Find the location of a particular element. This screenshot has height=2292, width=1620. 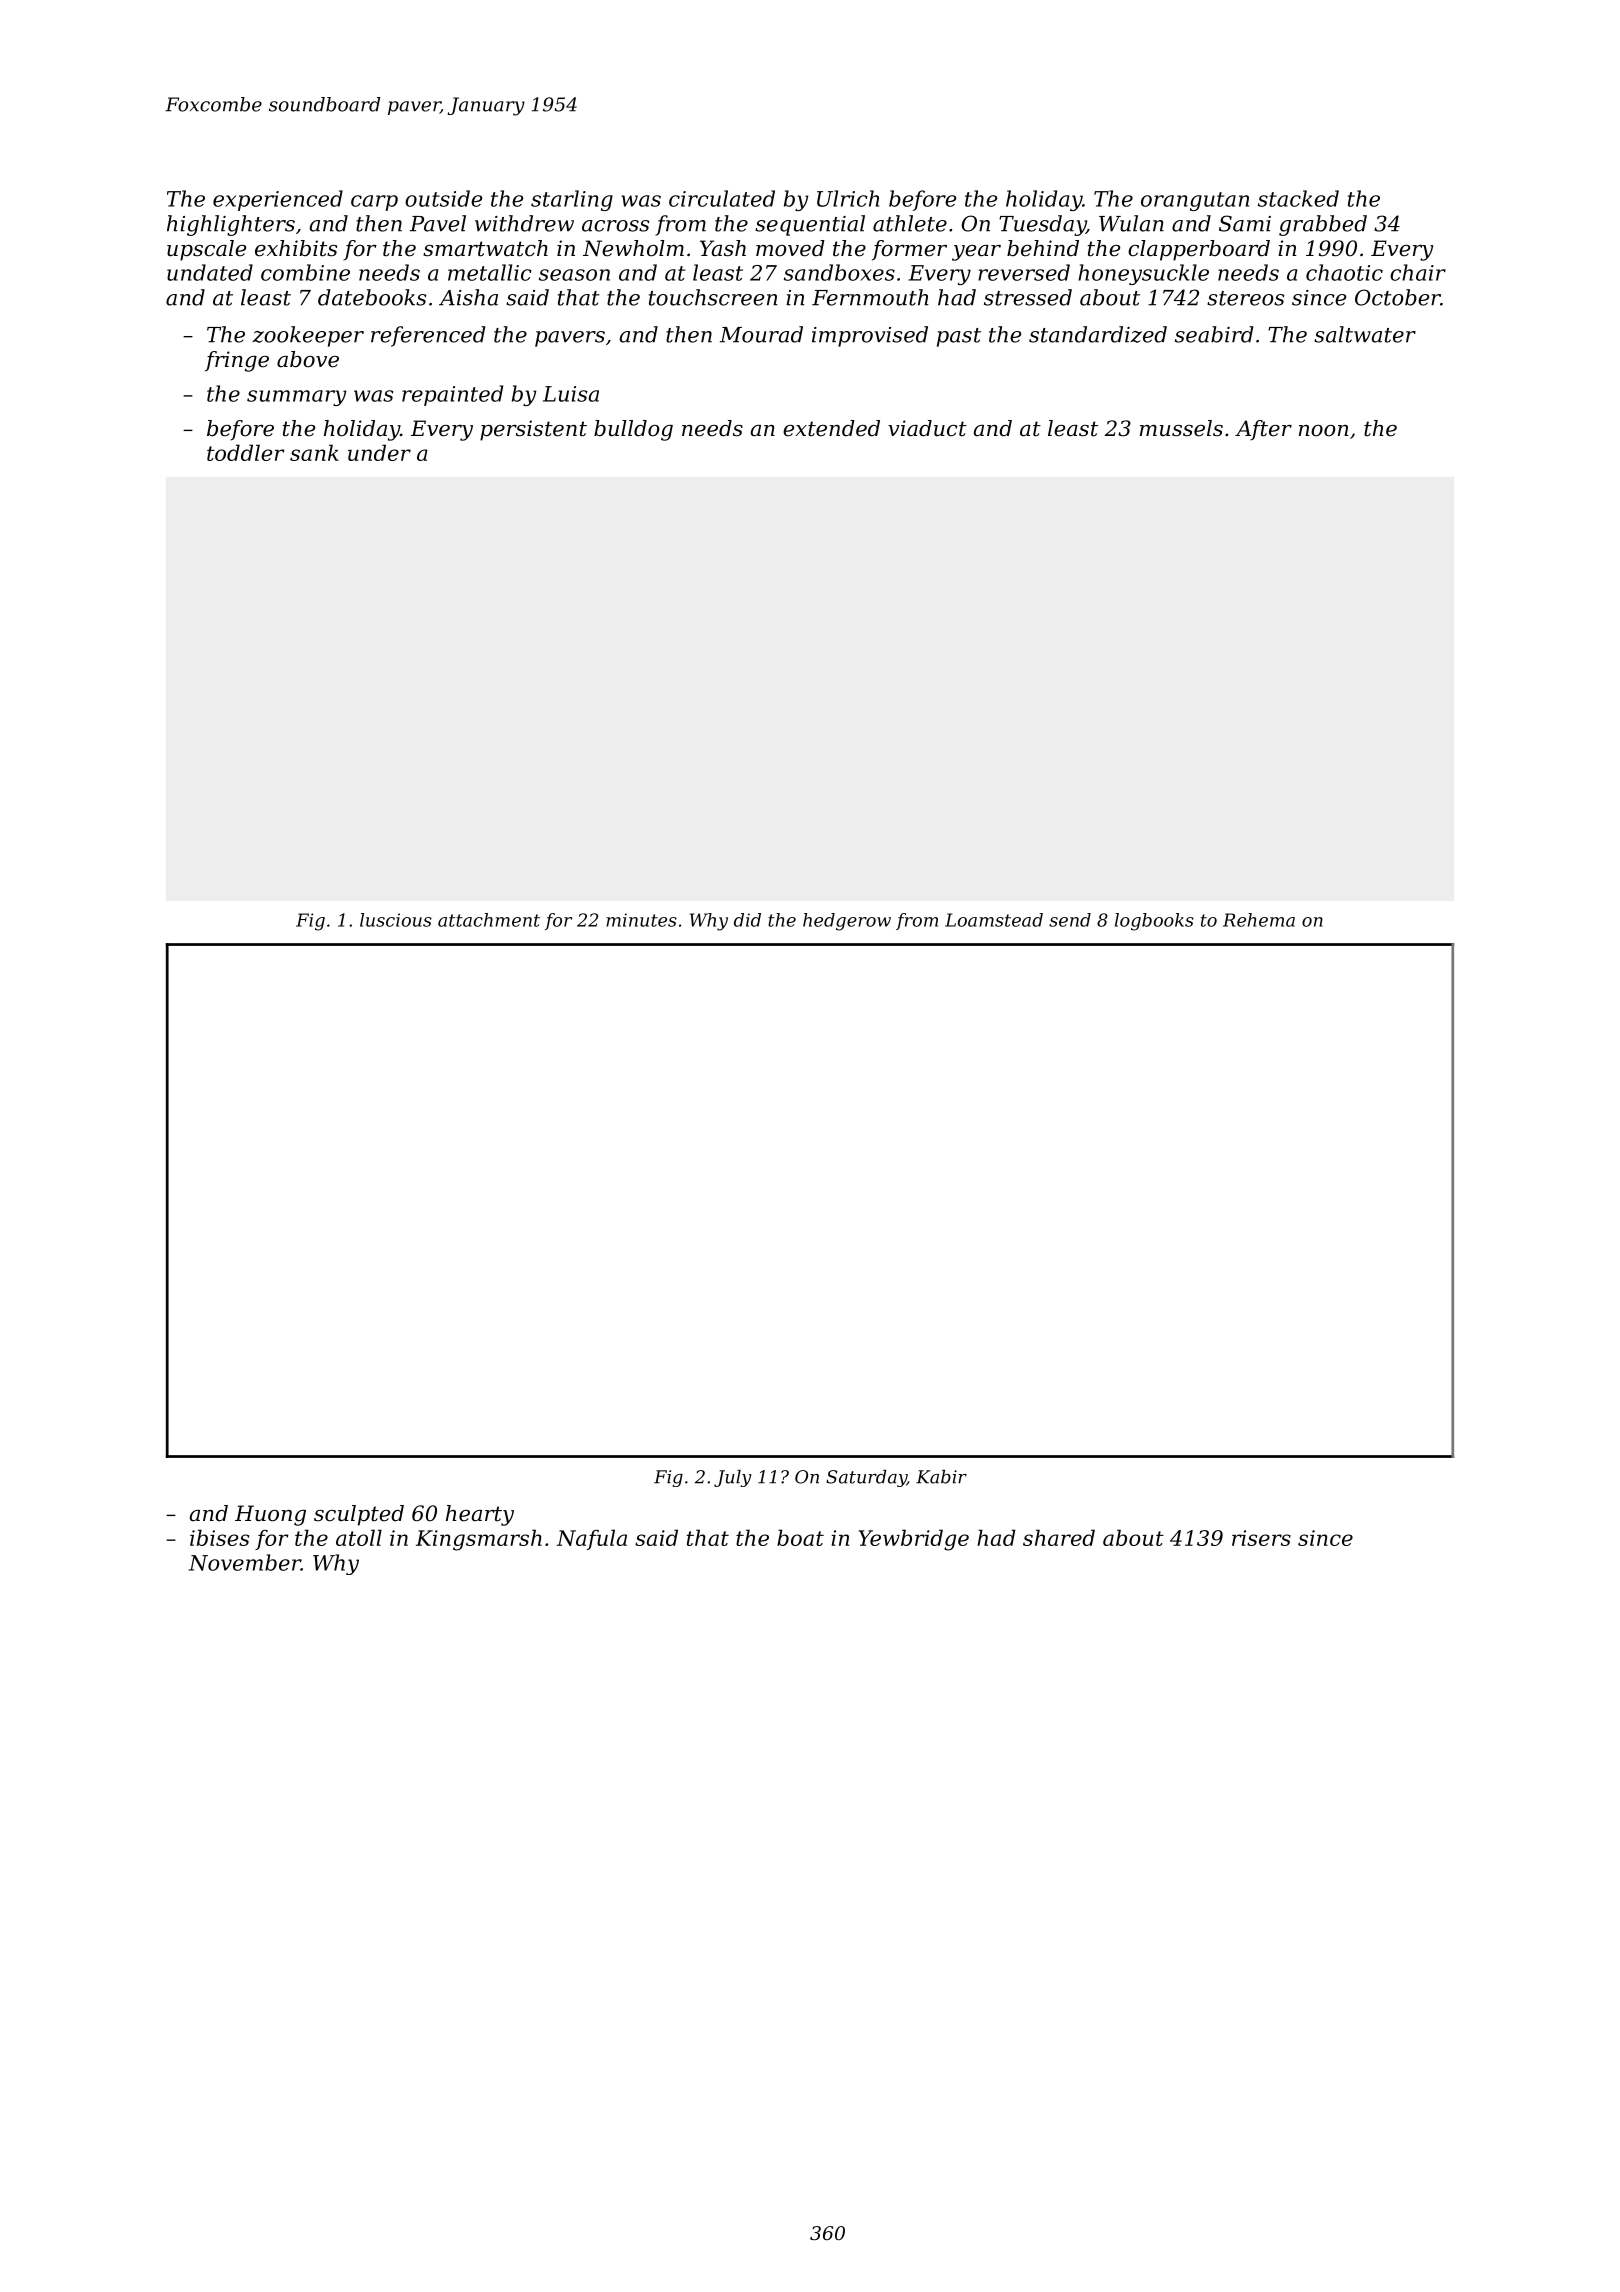

toddler is located at coordinates (245, 452).
